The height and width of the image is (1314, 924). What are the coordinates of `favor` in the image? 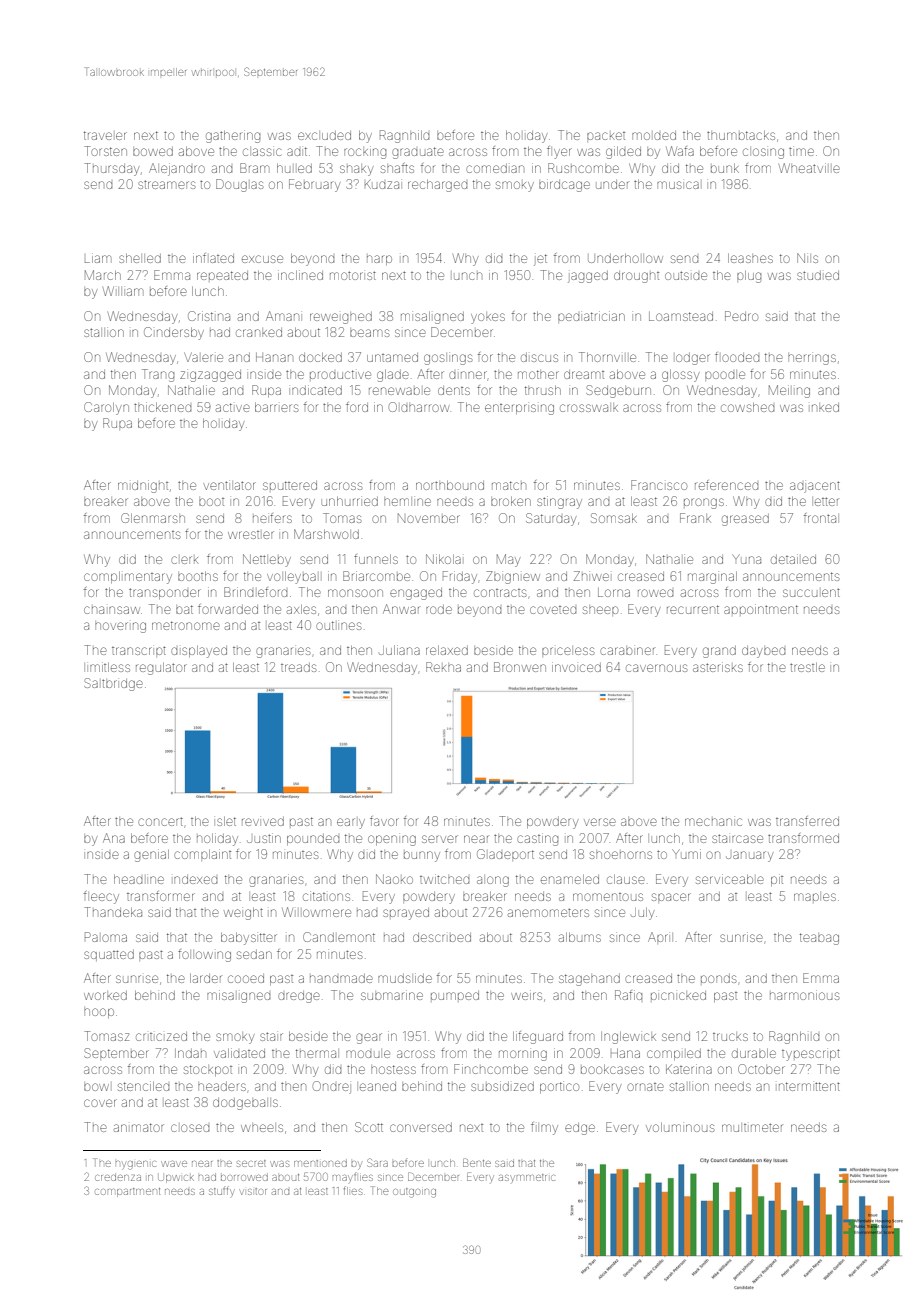 It's located at (384, 821).
